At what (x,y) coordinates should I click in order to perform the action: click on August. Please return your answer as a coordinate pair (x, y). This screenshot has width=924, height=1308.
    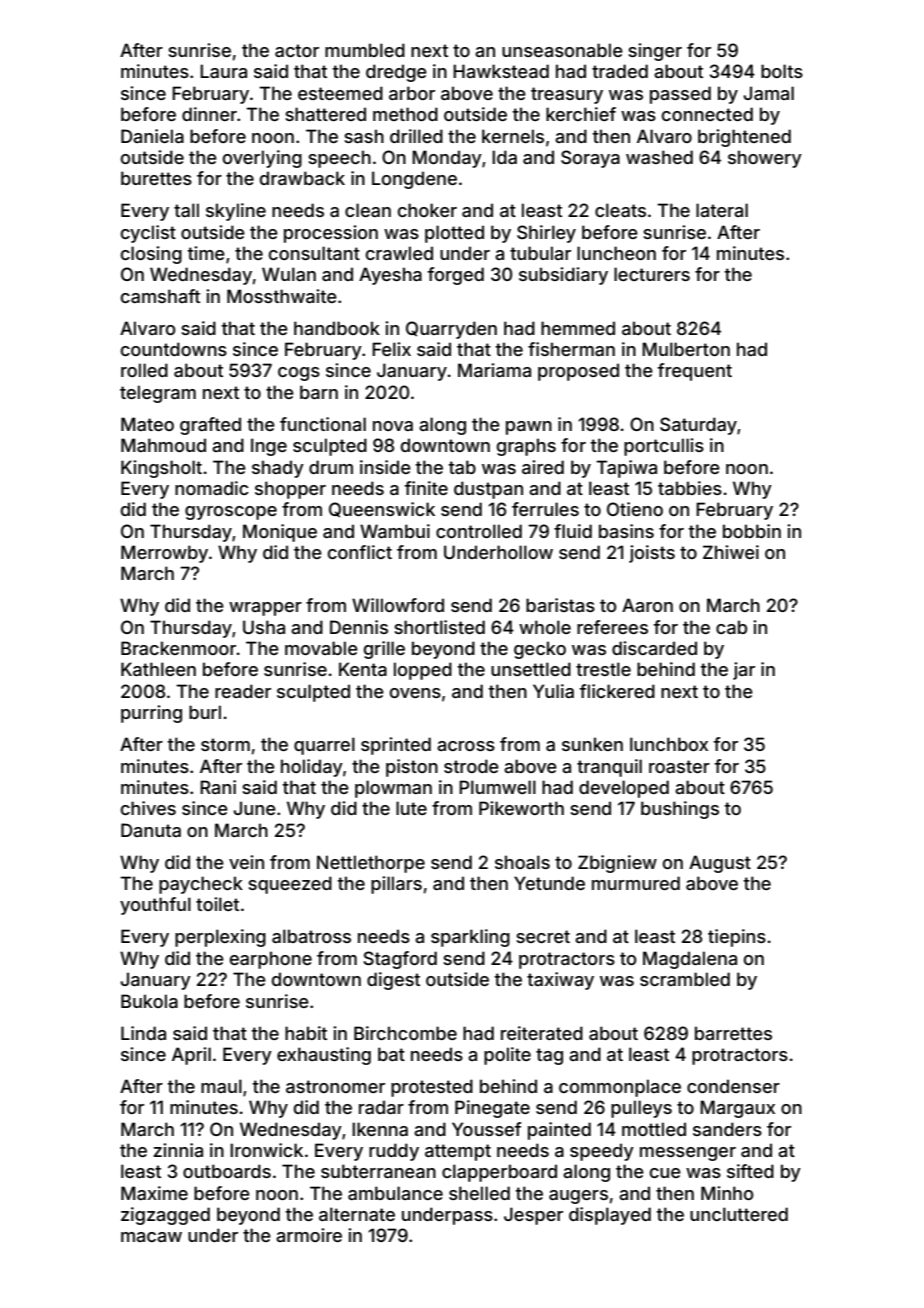
    Looking at the image, I should click on (720, 864).
